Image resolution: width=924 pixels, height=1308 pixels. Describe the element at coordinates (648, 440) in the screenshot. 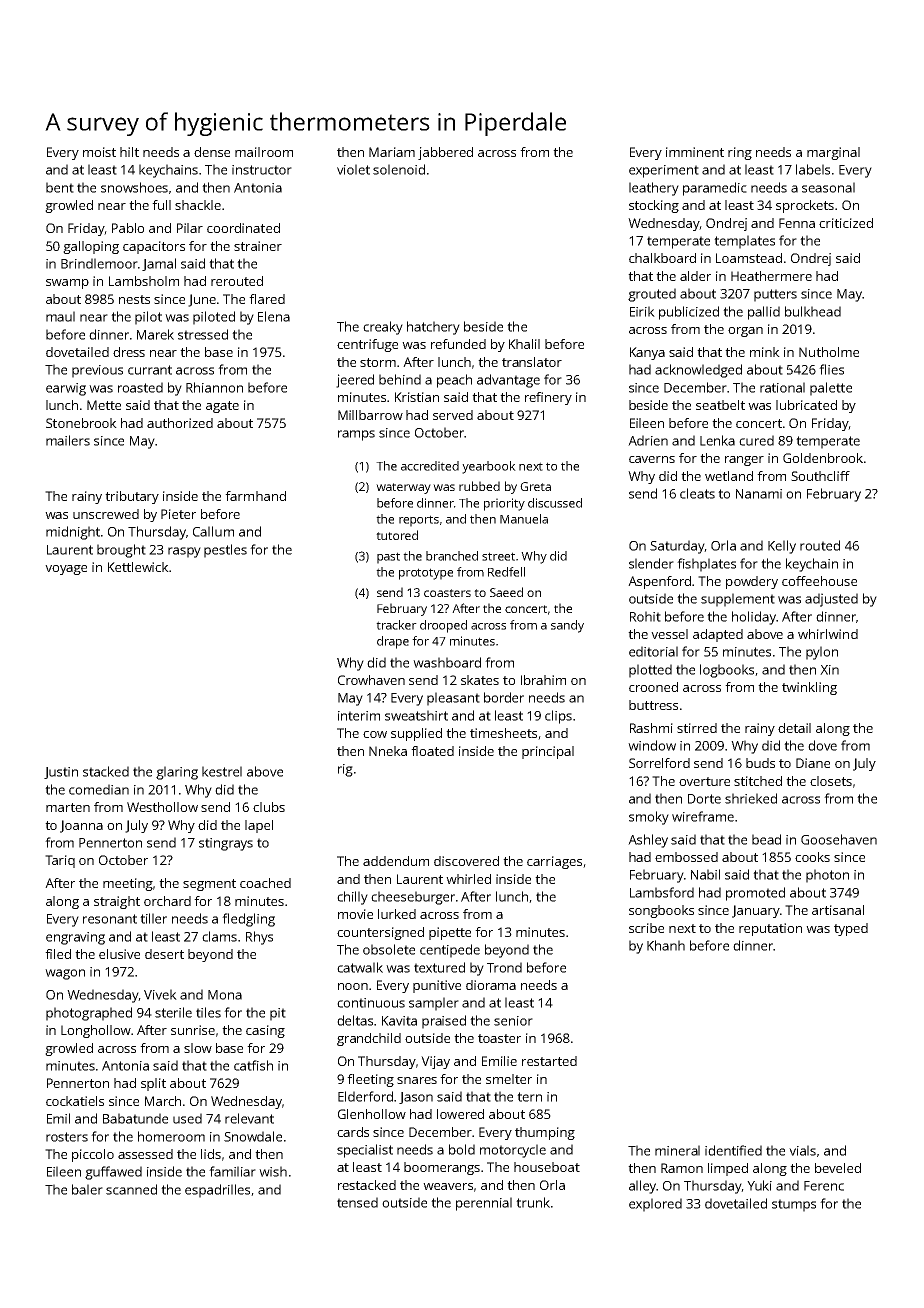

I see `Adrien` at that location.
